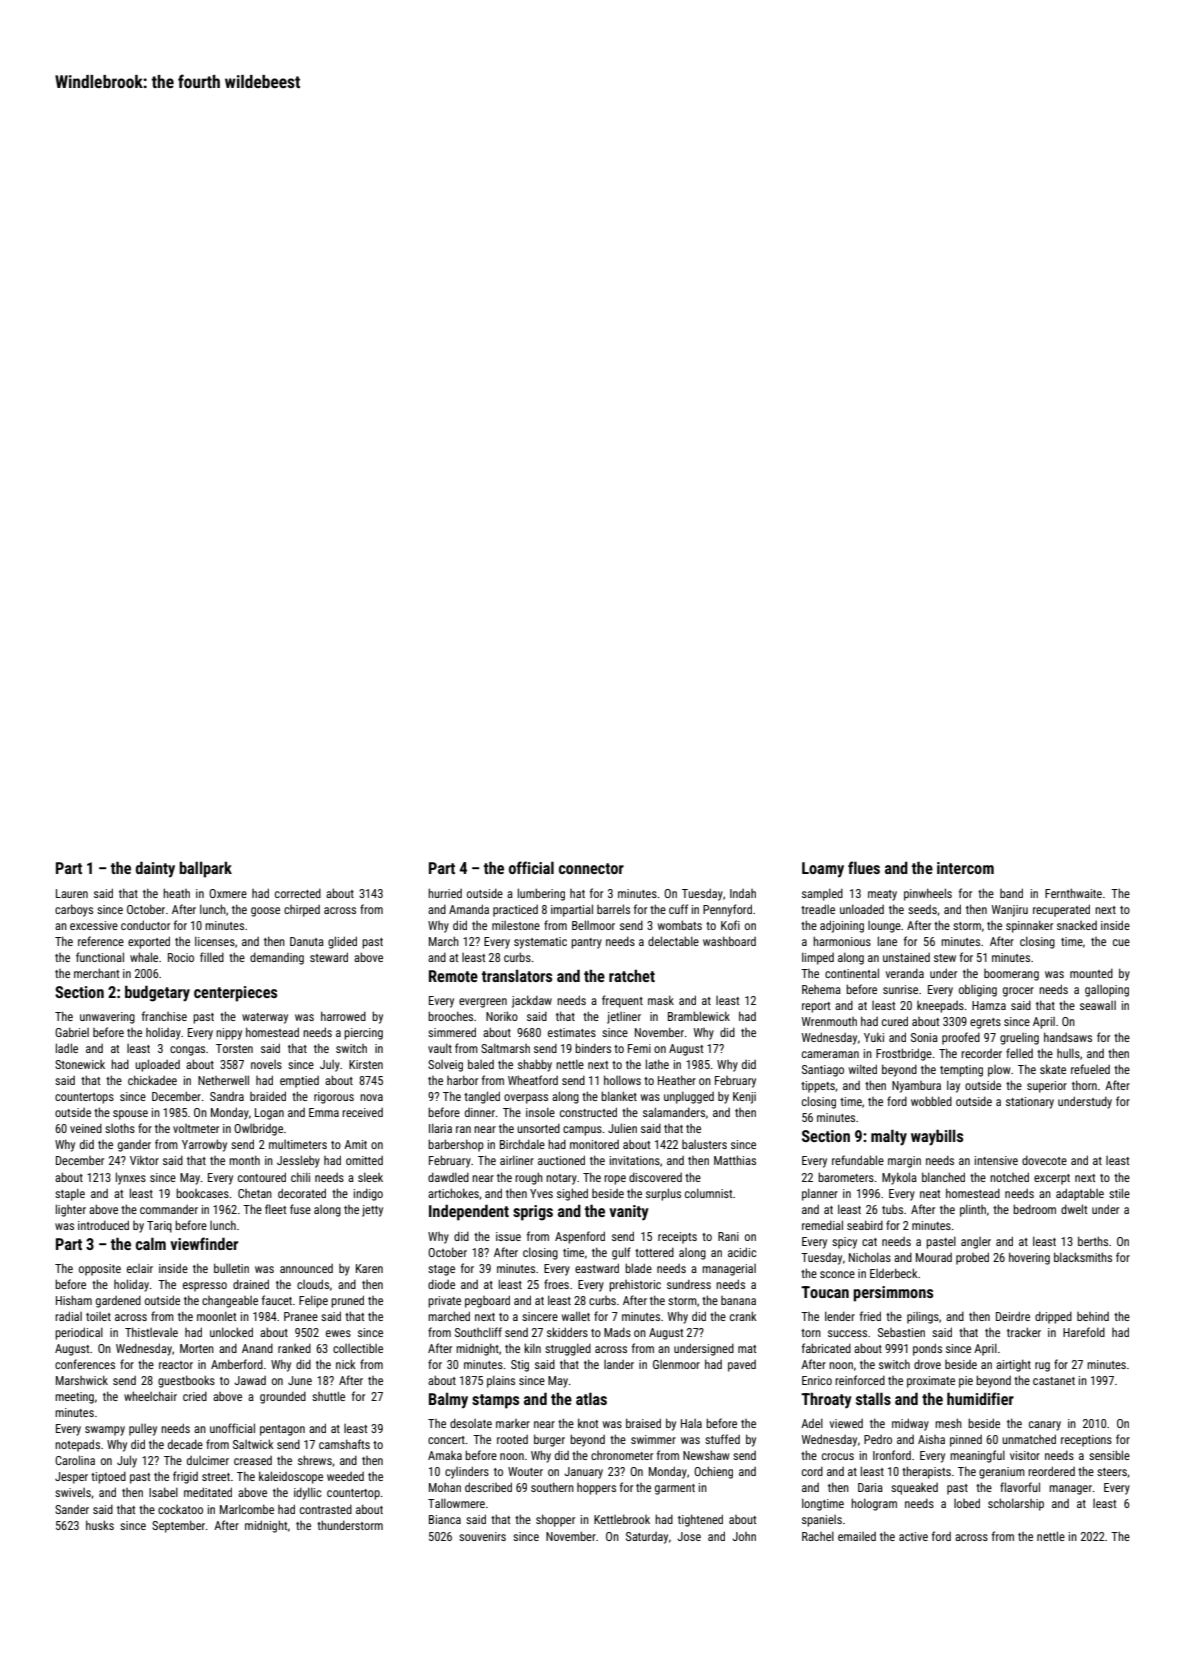 The width and height of the document is (1185, 1676). I want to click on receipts, so click(677, 1238).
